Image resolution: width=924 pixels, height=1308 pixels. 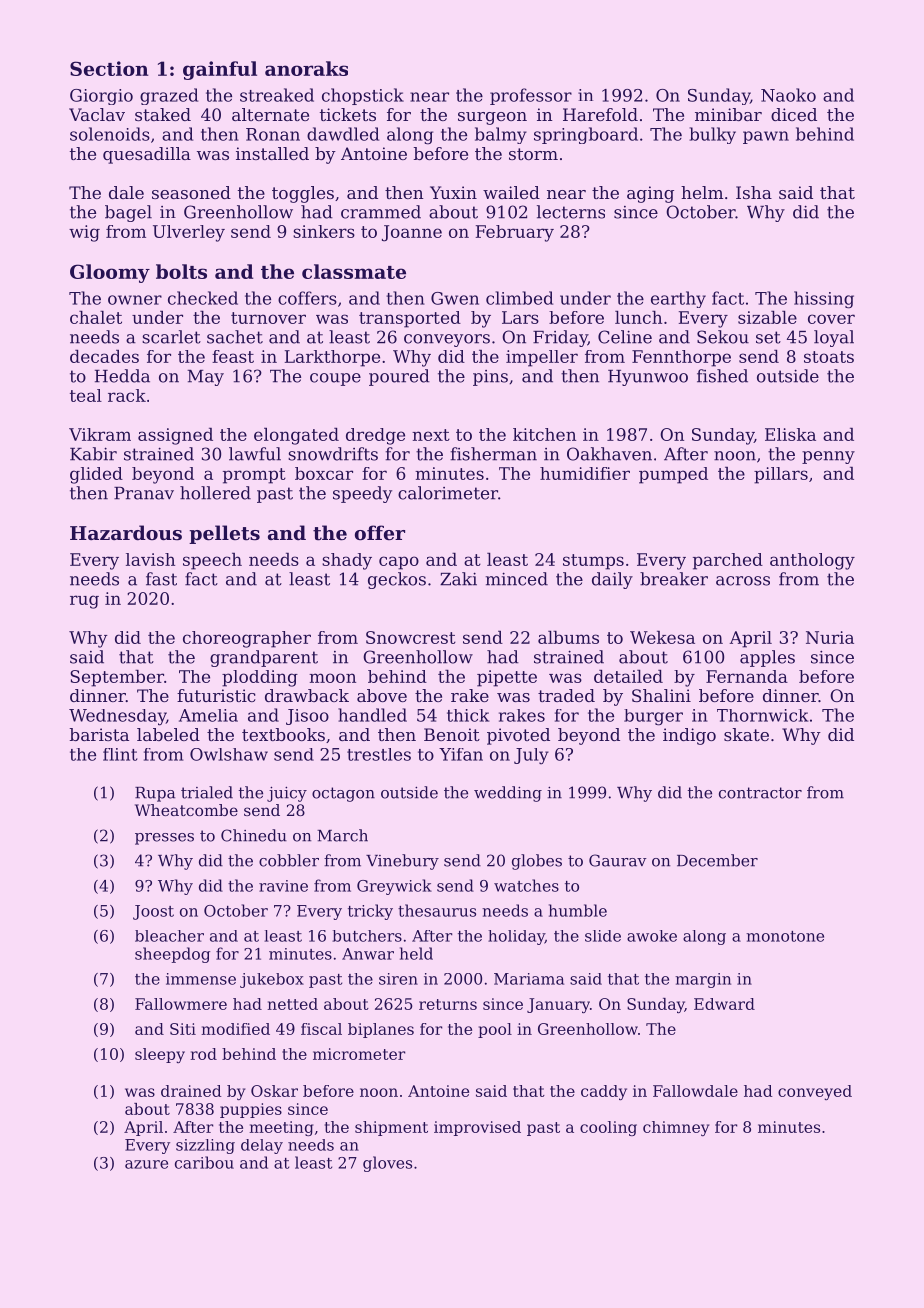 What do you see at coordinates (110, 134) in the document?
I see `solenoids` at bounding box center [110, 134].
